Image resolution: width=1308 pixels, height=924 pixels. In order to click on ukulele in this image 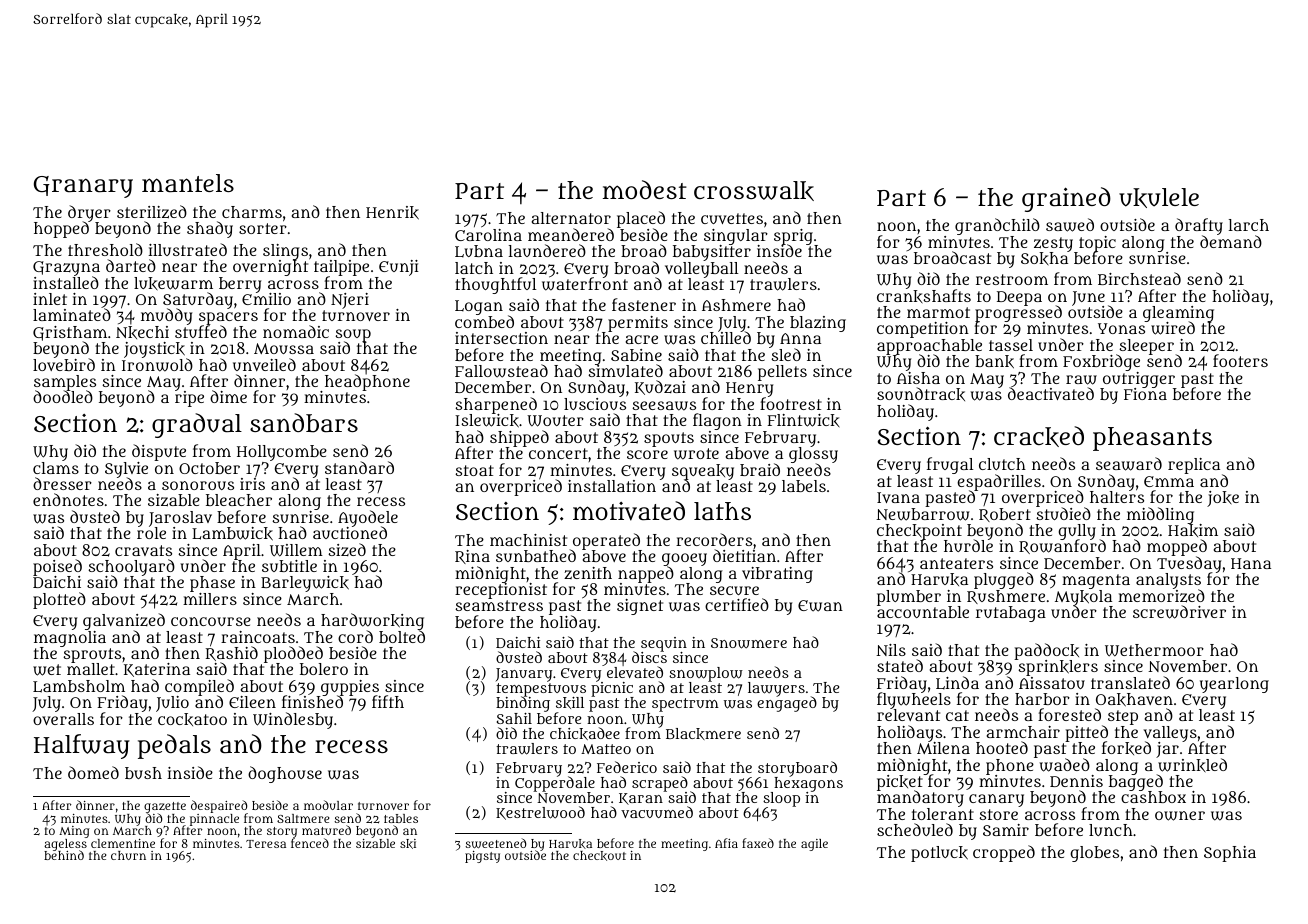, I will do `click(1159, 198)`.
